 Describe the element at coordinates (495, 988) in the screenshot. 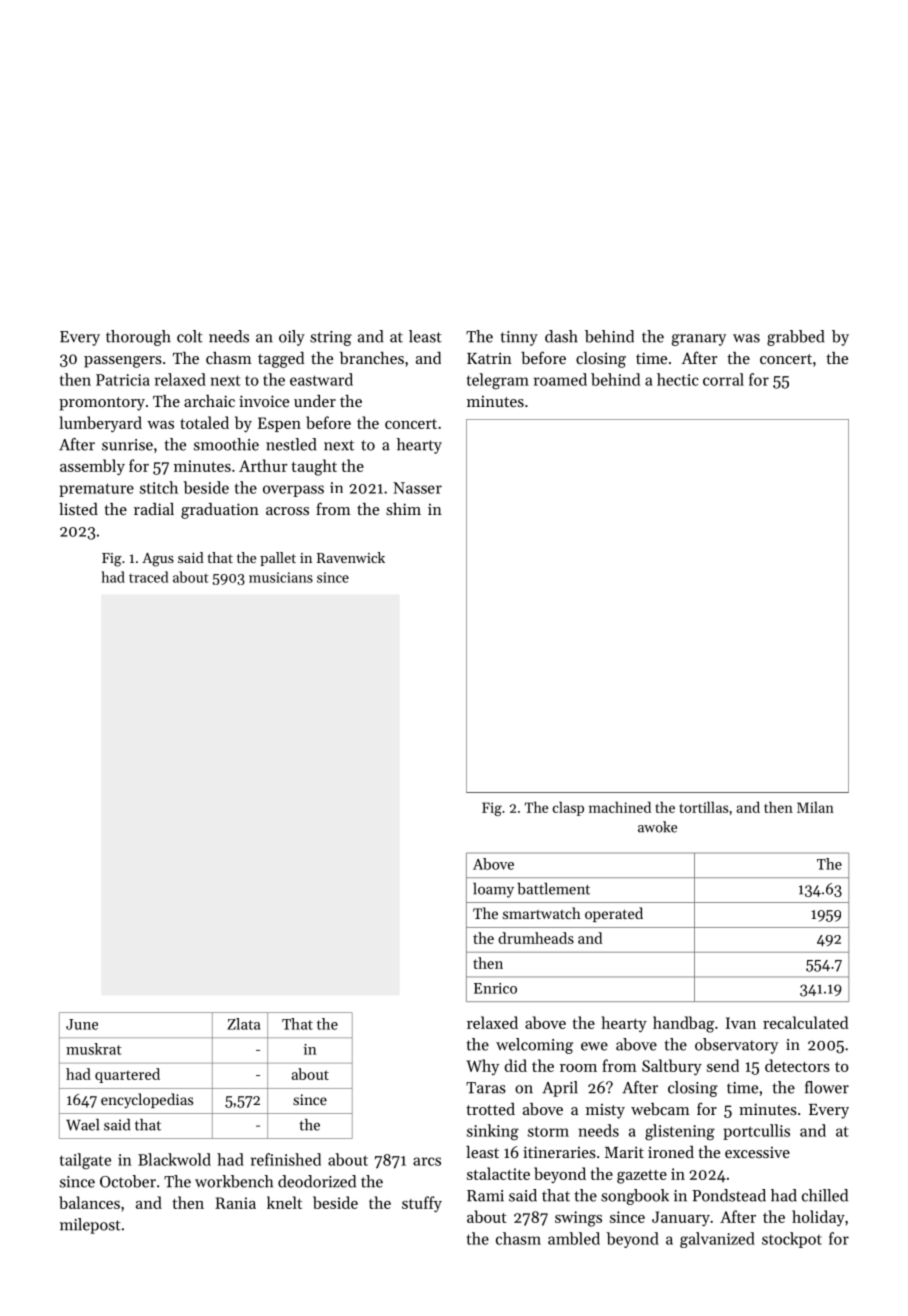

I see `Enrico` at that location.
